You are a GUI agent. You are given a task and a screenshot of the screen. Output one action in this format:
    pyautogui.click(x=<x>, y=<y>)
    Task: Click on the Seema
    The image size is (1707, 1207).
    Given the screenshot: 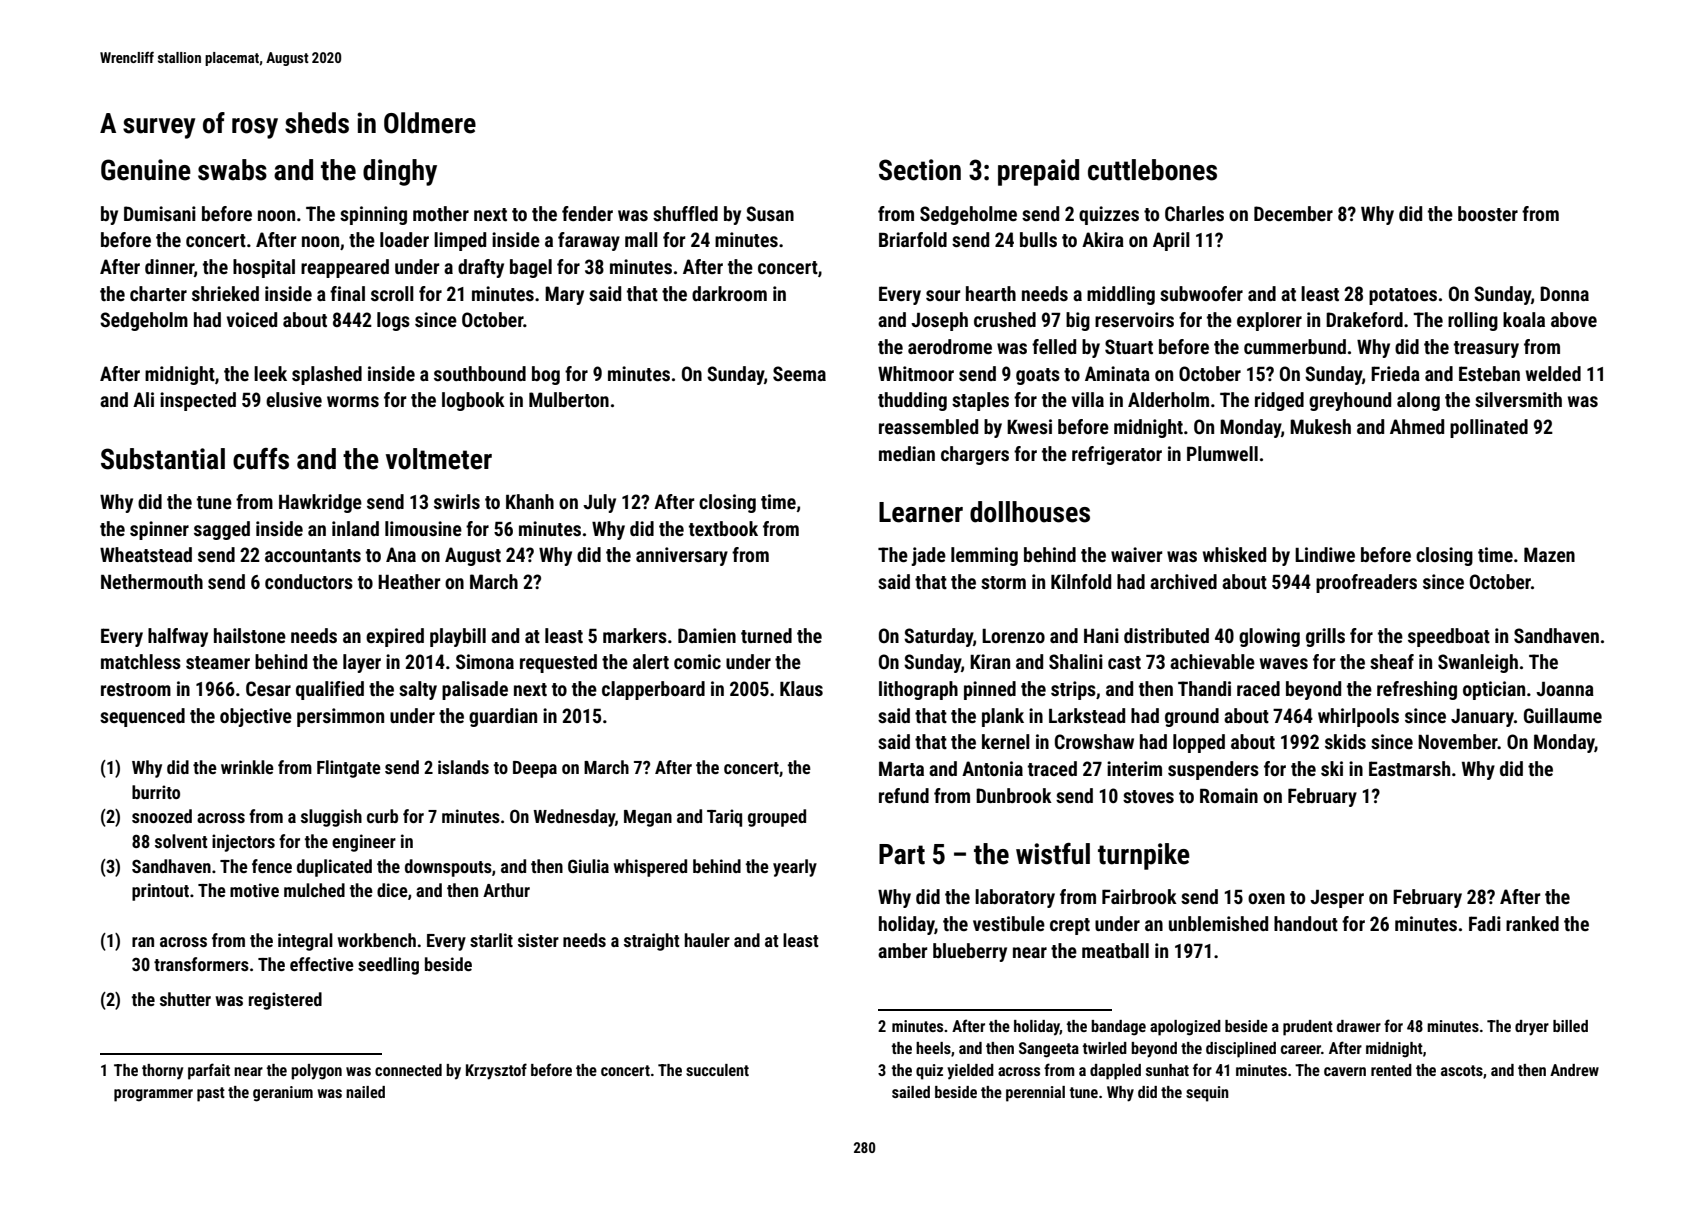 What is the action you would take?
    pyautogui.click(x=799, y=373)
